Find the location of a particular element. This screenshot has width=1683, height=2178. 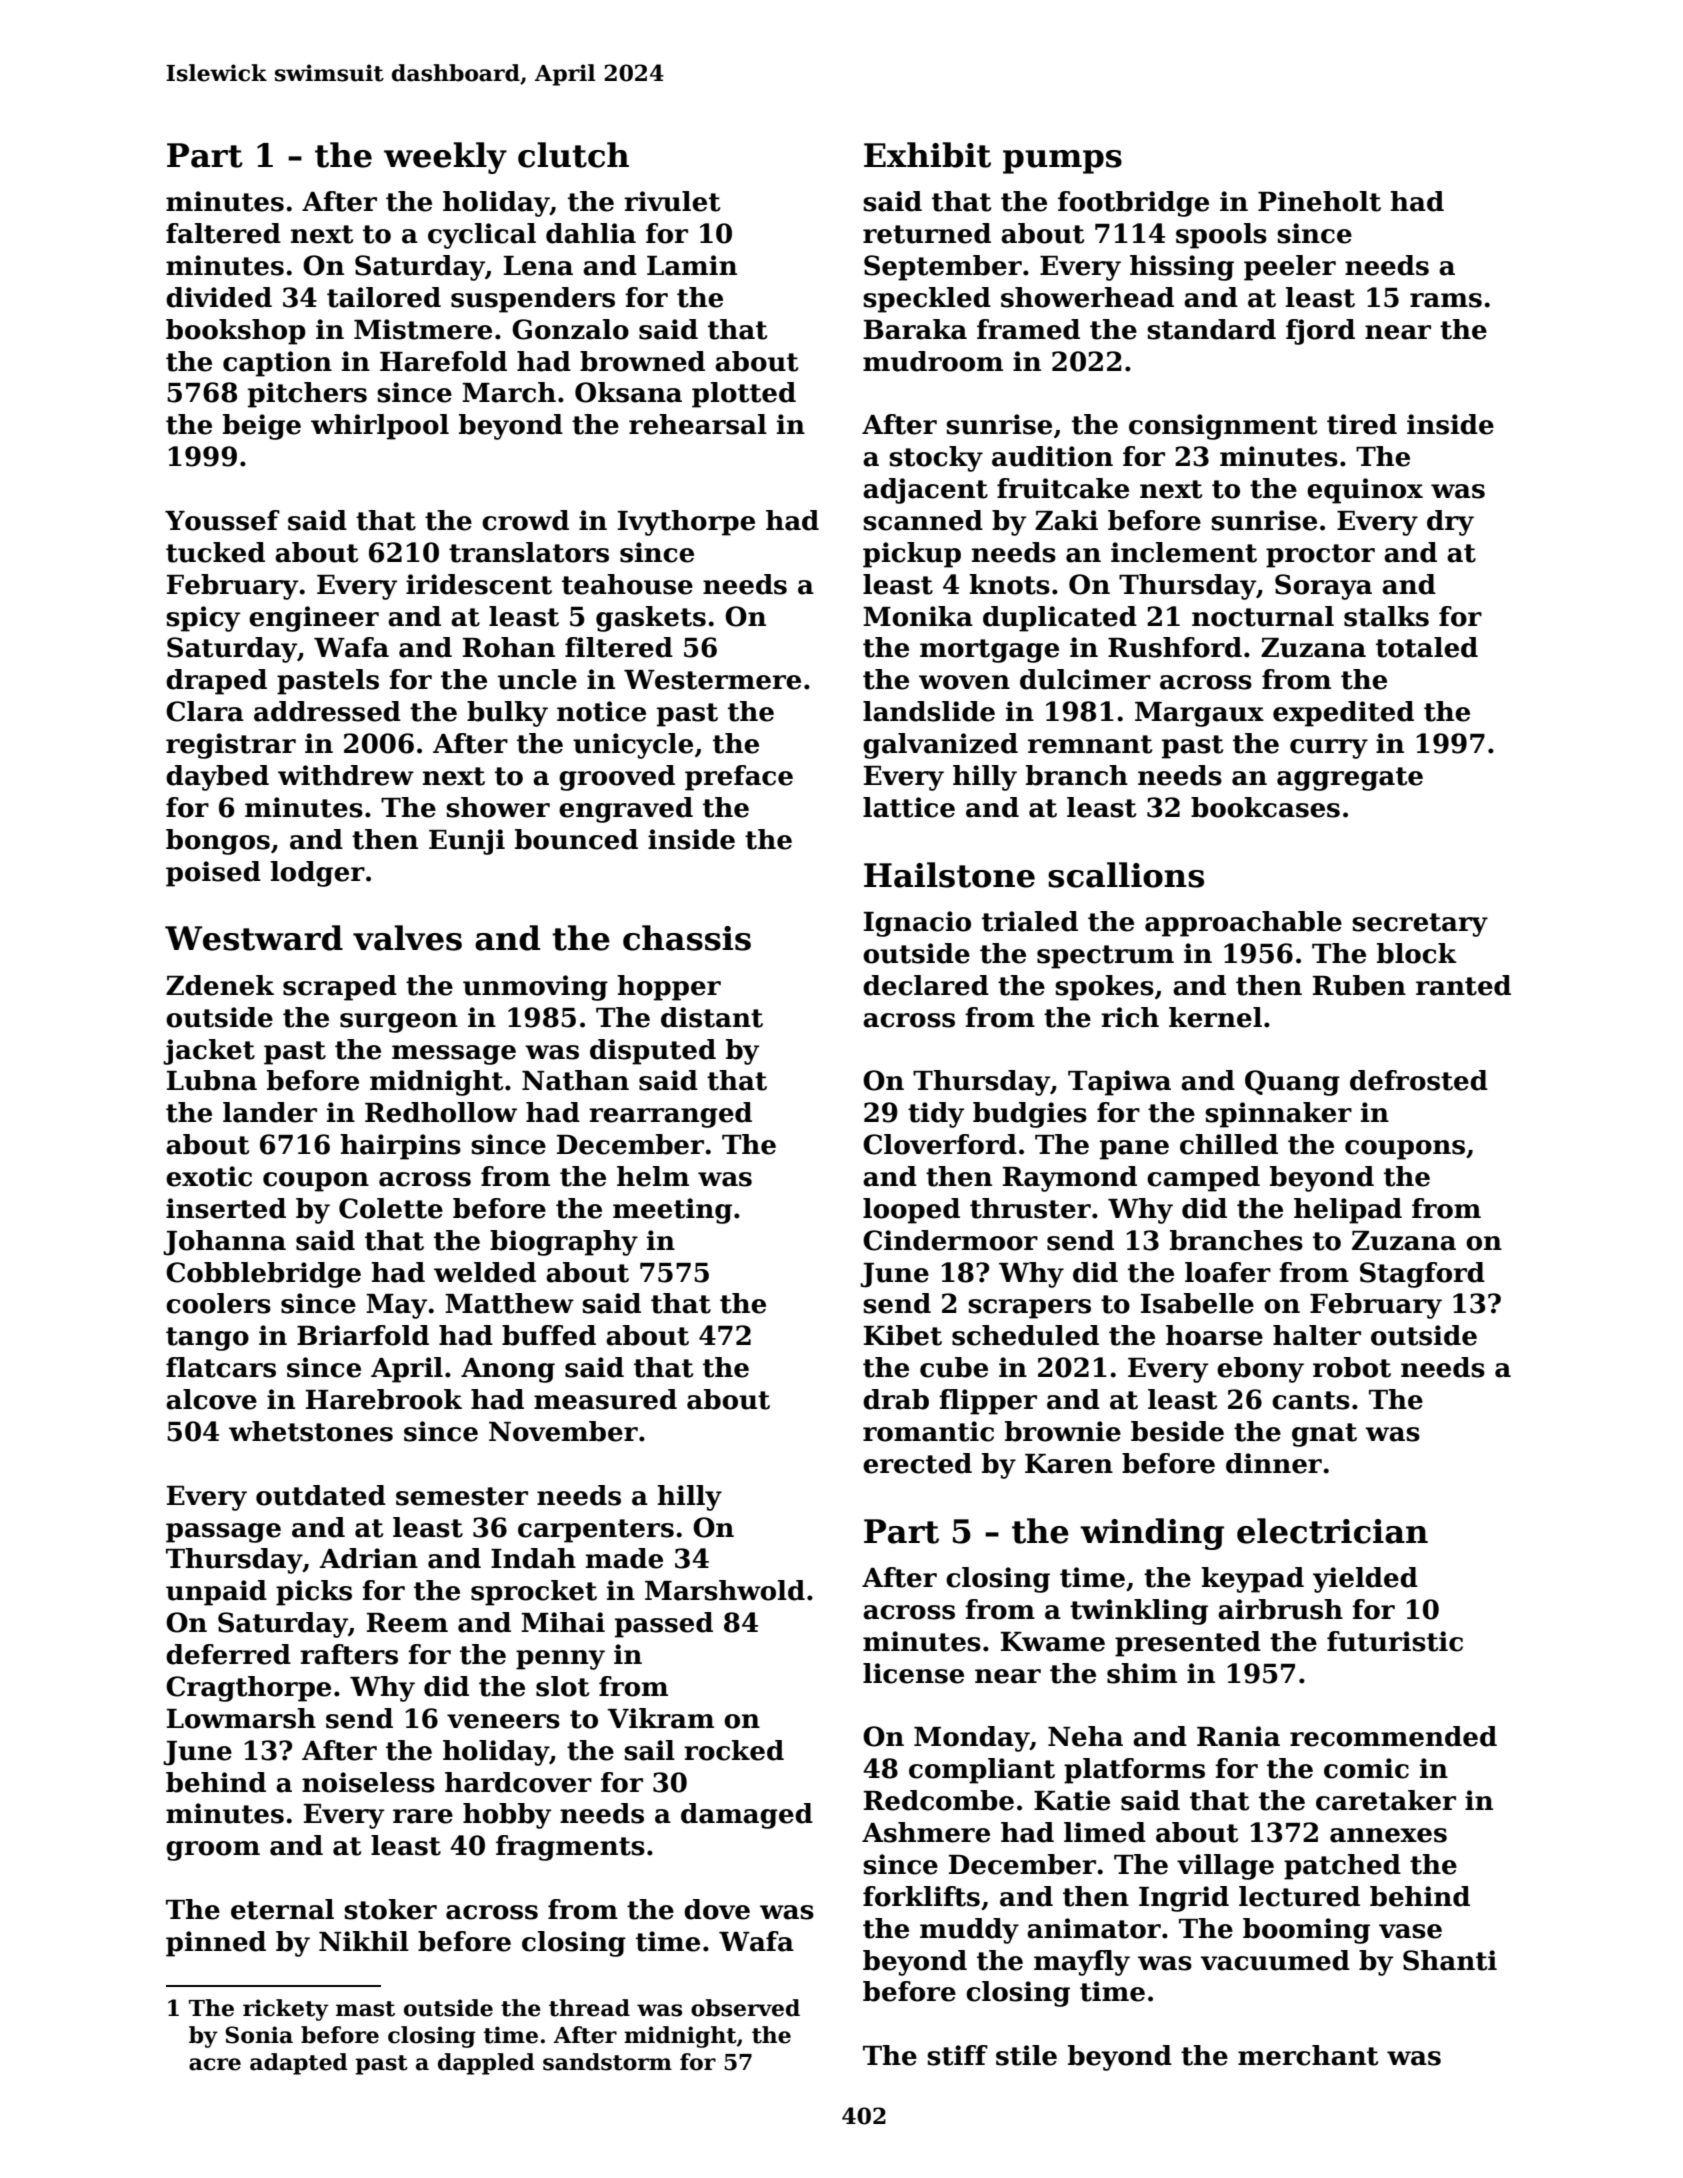

yielded is located at coordinates (1365, 1580).
